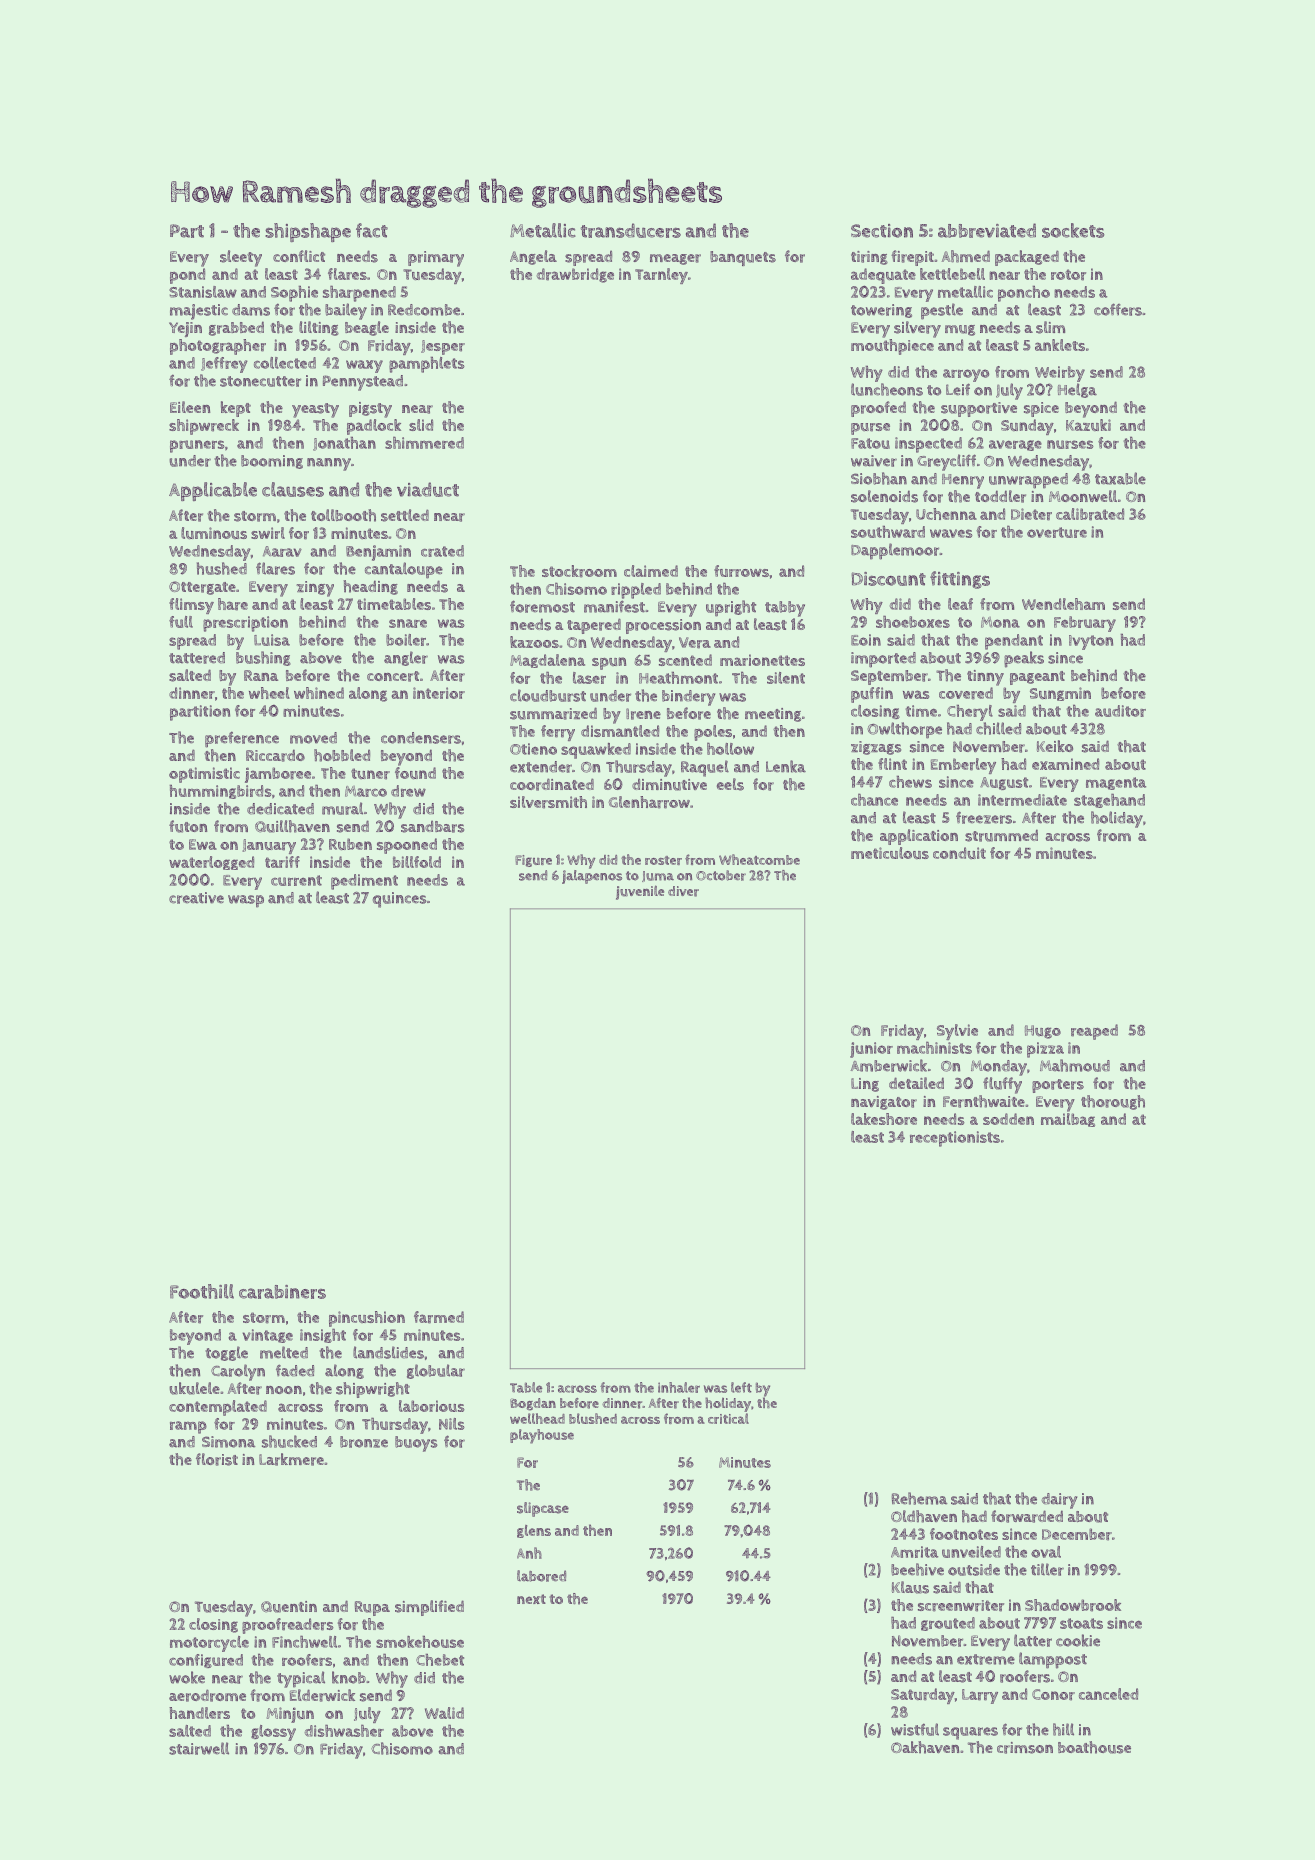 The height and width of the screenshot is (1860, 1315). Describe the element at coordinates (669, 784) in the screenshot. I see `diminutive` at that location.
